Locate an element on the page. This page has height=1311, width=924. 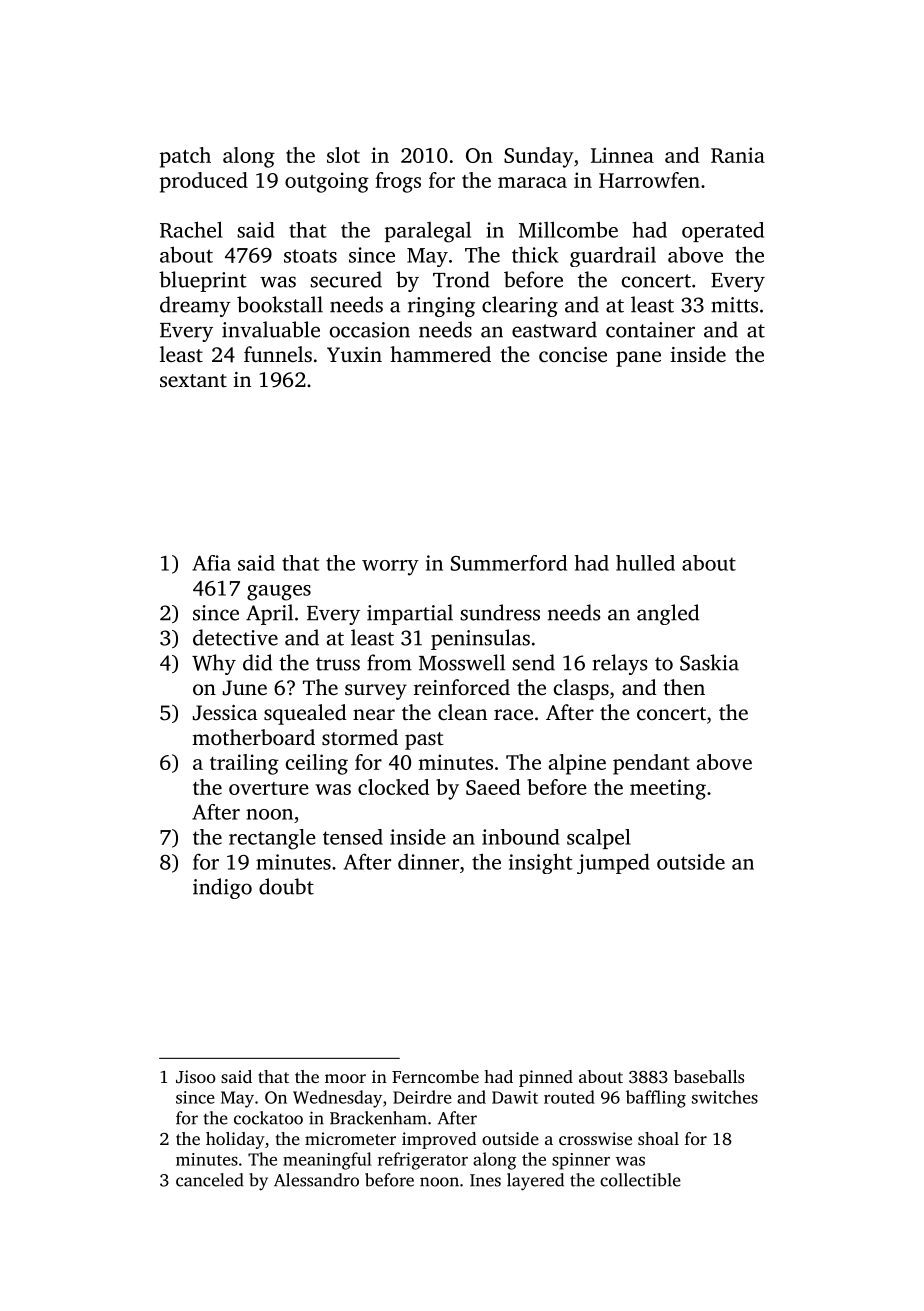
Alessandro is located at coordinates (316, 1180).
